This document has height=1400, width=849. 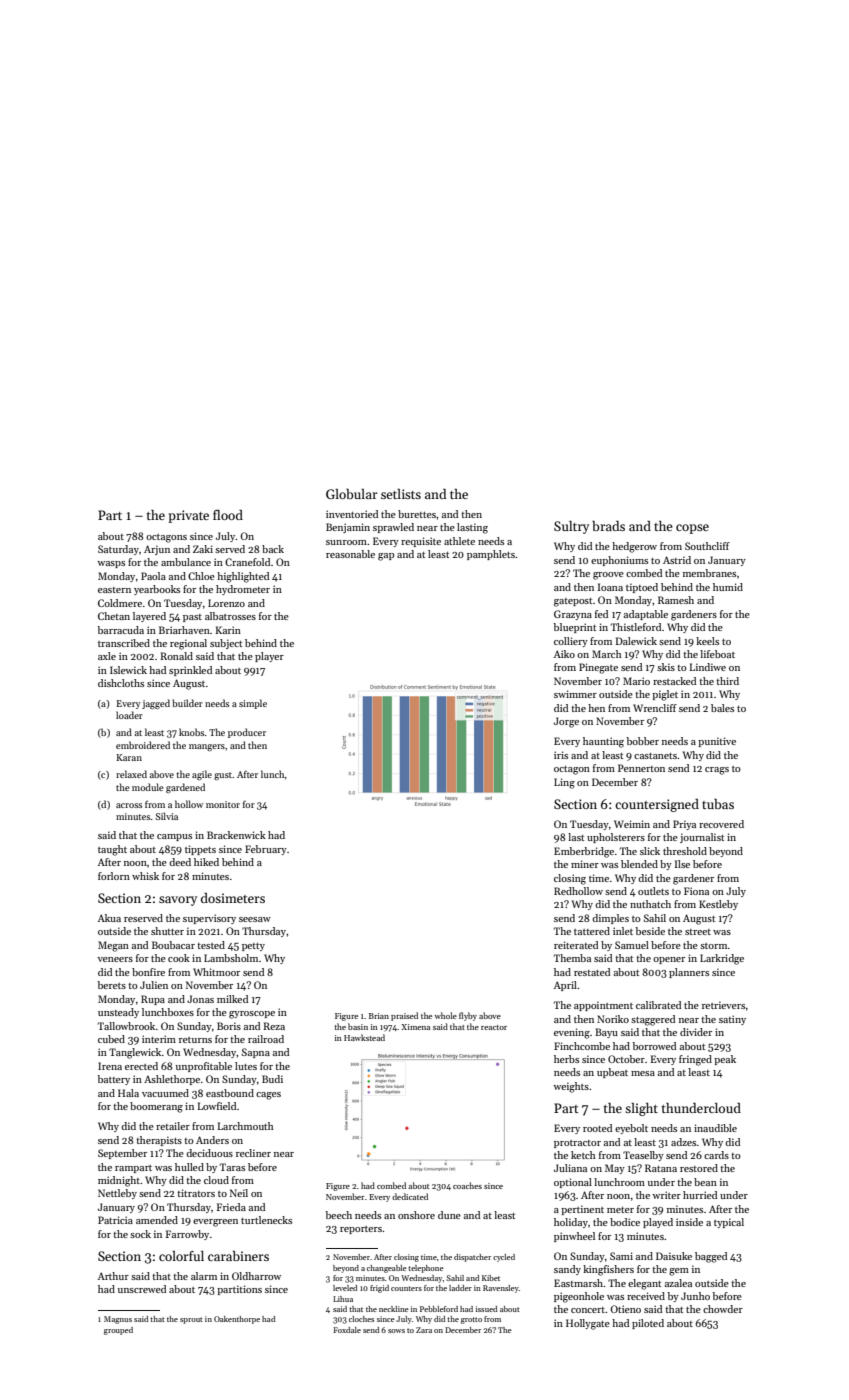 I want to click on setlists, so click(x=401, y=494).
